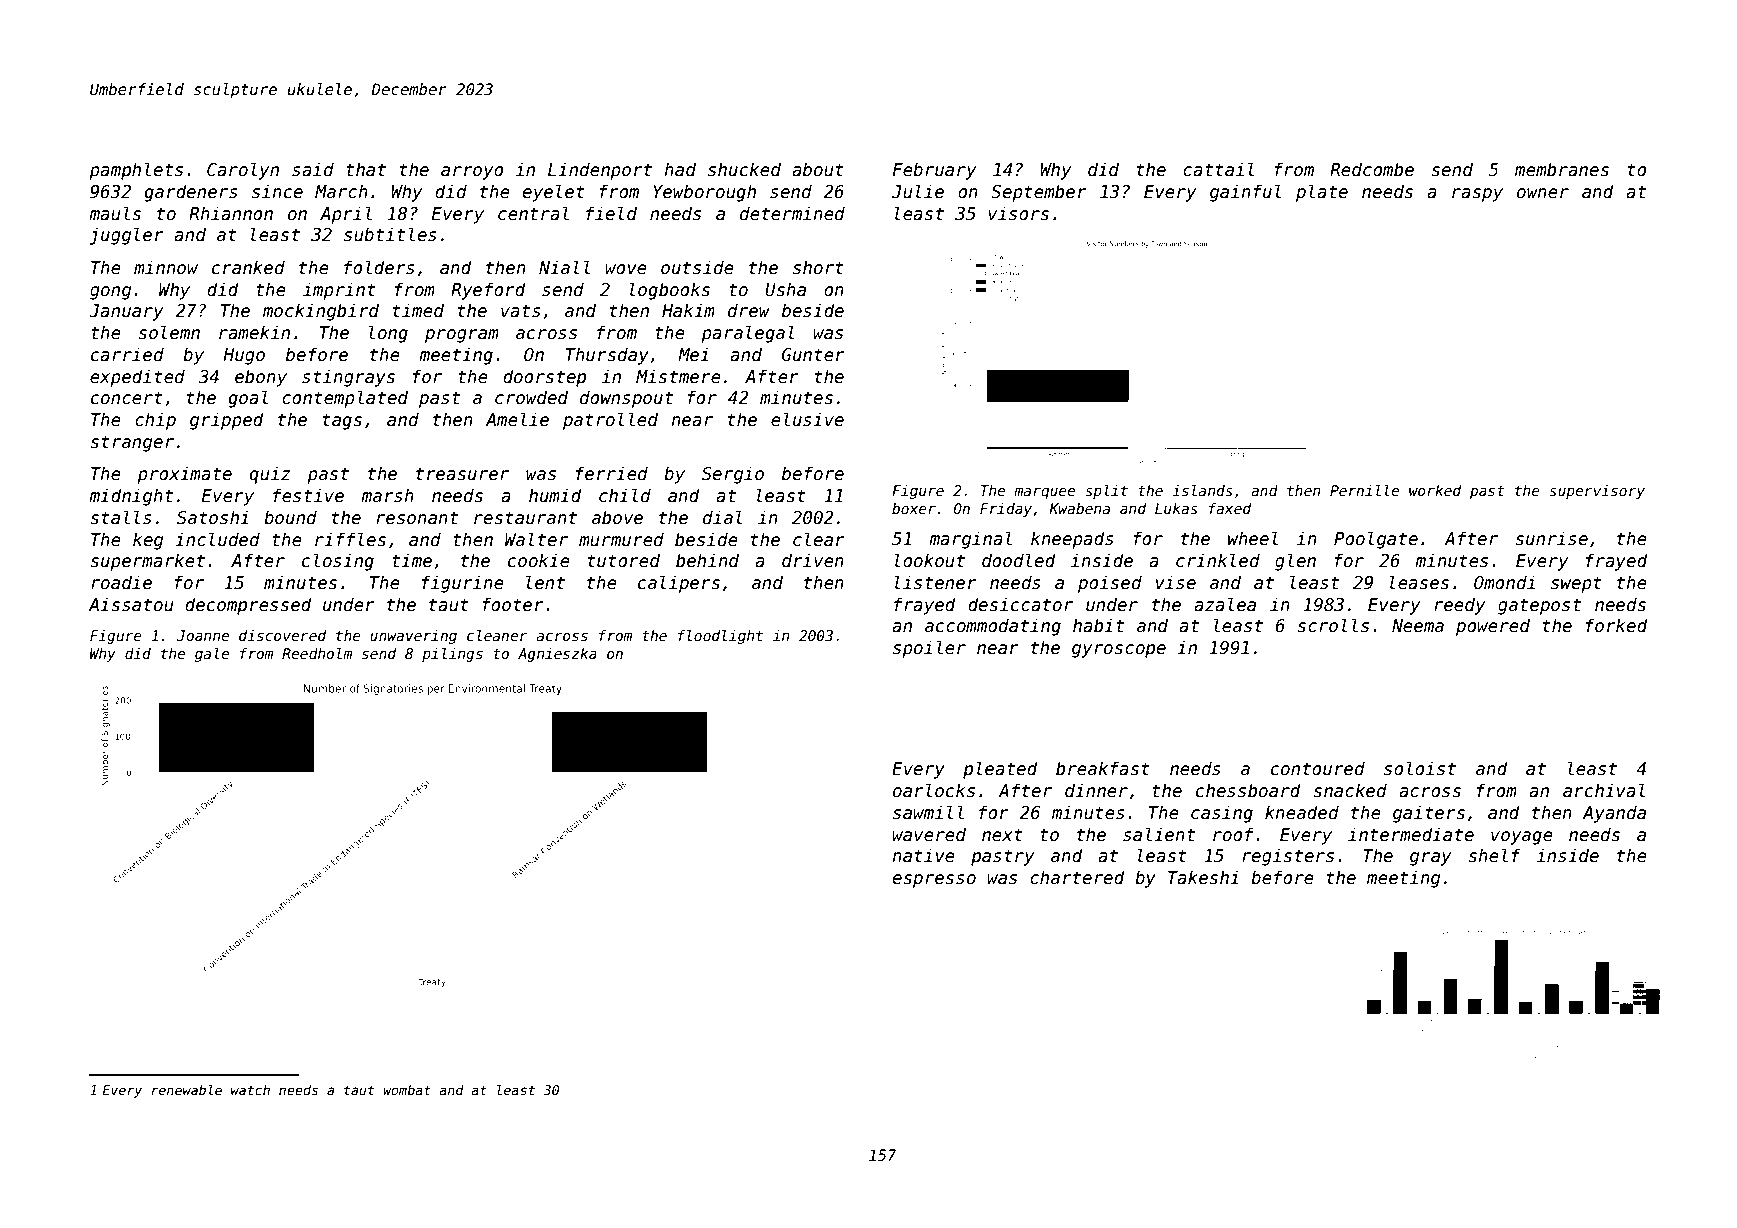 This screenshot has height=1228, width=1737. What do you see at coordinates (807, 419) in the screenshot?
I see `elusive` at bounding box center [807, 419].
